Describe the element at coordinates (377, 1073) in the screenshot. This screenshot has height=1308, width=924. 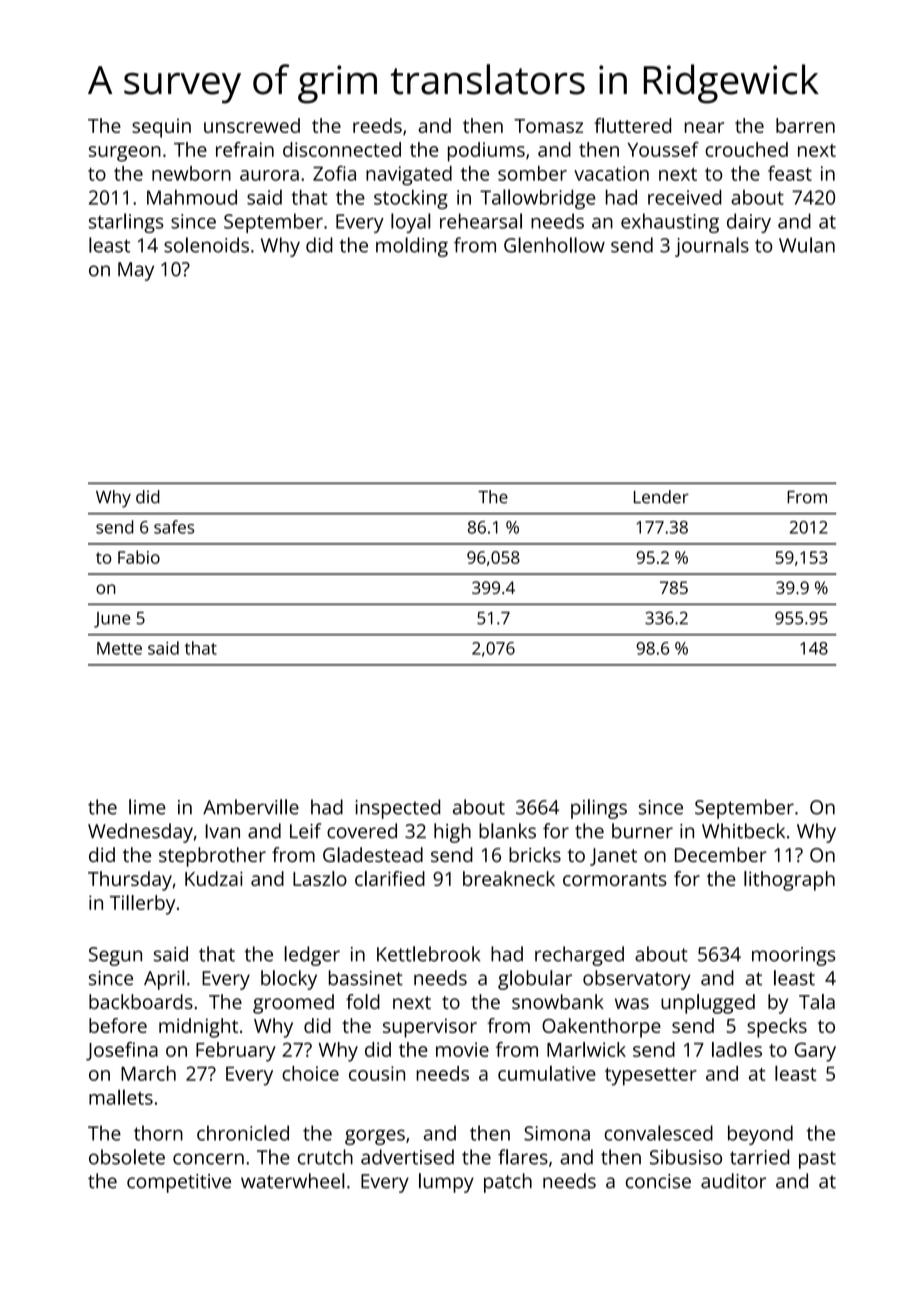
I see `cousin` at that location.
